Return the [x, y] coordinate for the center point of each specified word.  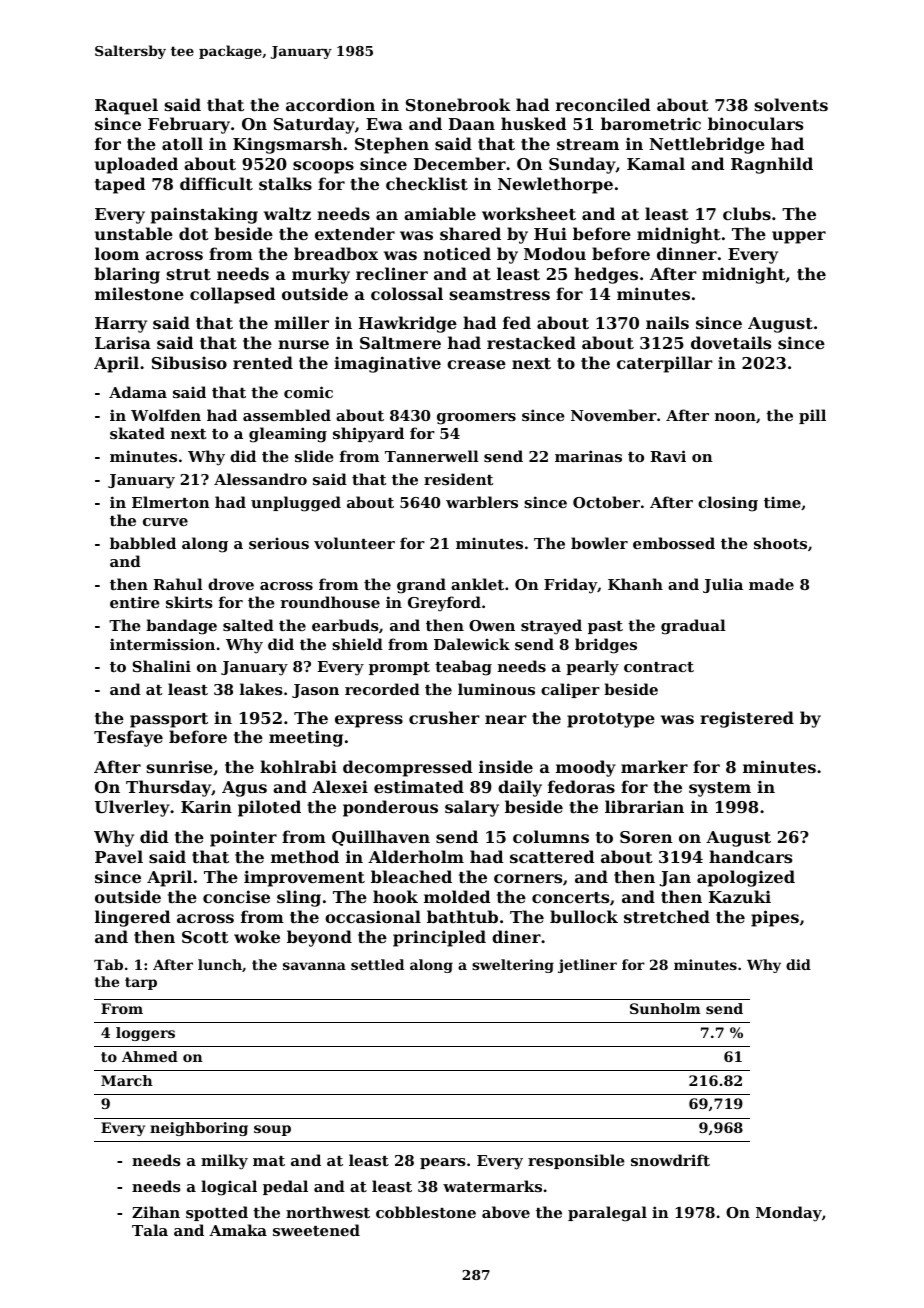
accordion [330, 104]
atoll [182, 143]
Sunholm [665, 1008]
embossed [674, 543]
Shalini [162, 666]
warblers [482, 502]
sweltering [513, 966]
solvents [791, 104]
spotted [217, 1213]
